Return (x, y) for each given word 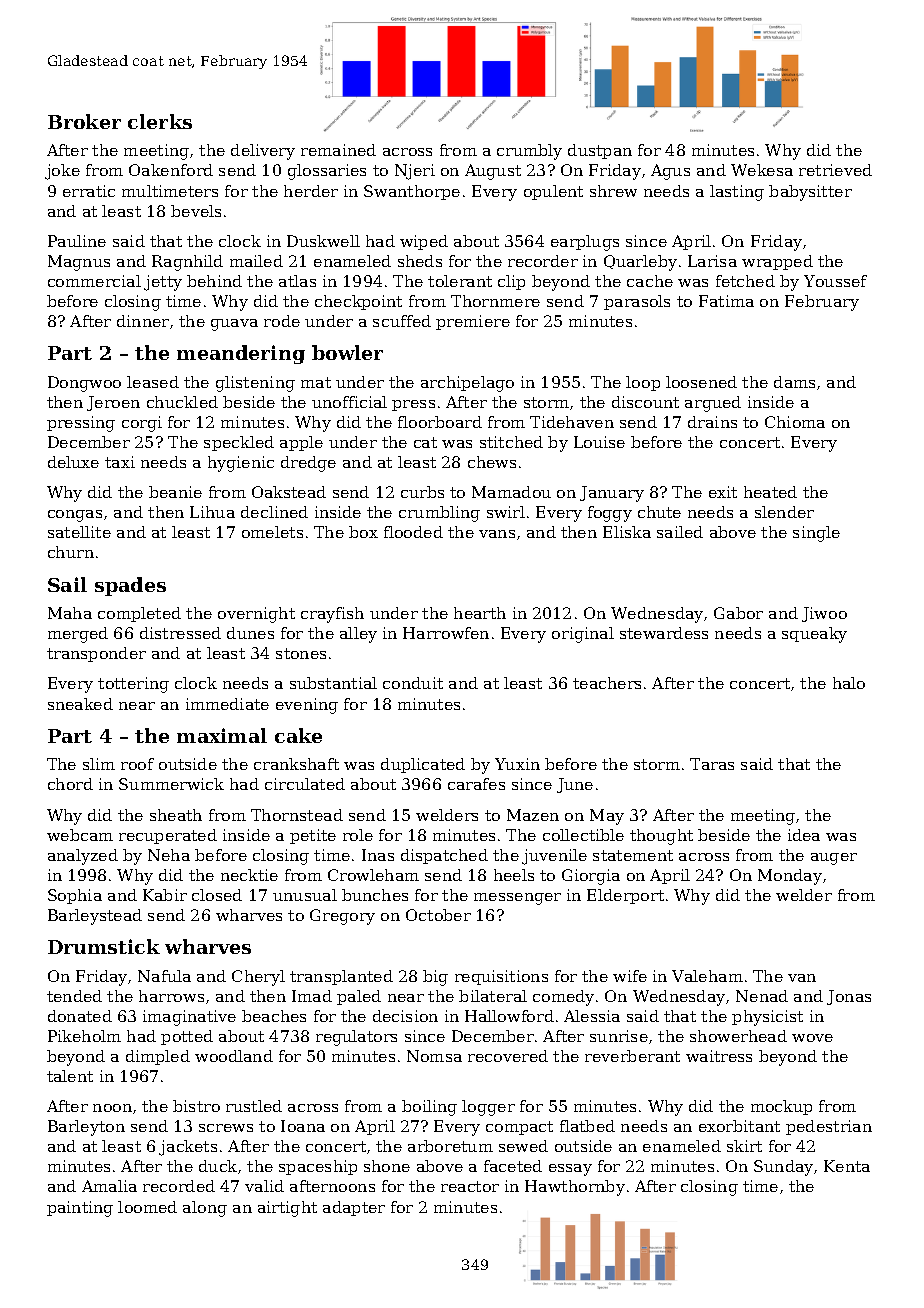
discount (645, 402)
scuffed (402, 321)
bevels (196, 211)
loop (643, 383)
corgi (142, 424)
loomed (147, 1207)
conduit (413, 683)
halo (849, 683)
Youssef (835, 281)
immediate (227, 704)
